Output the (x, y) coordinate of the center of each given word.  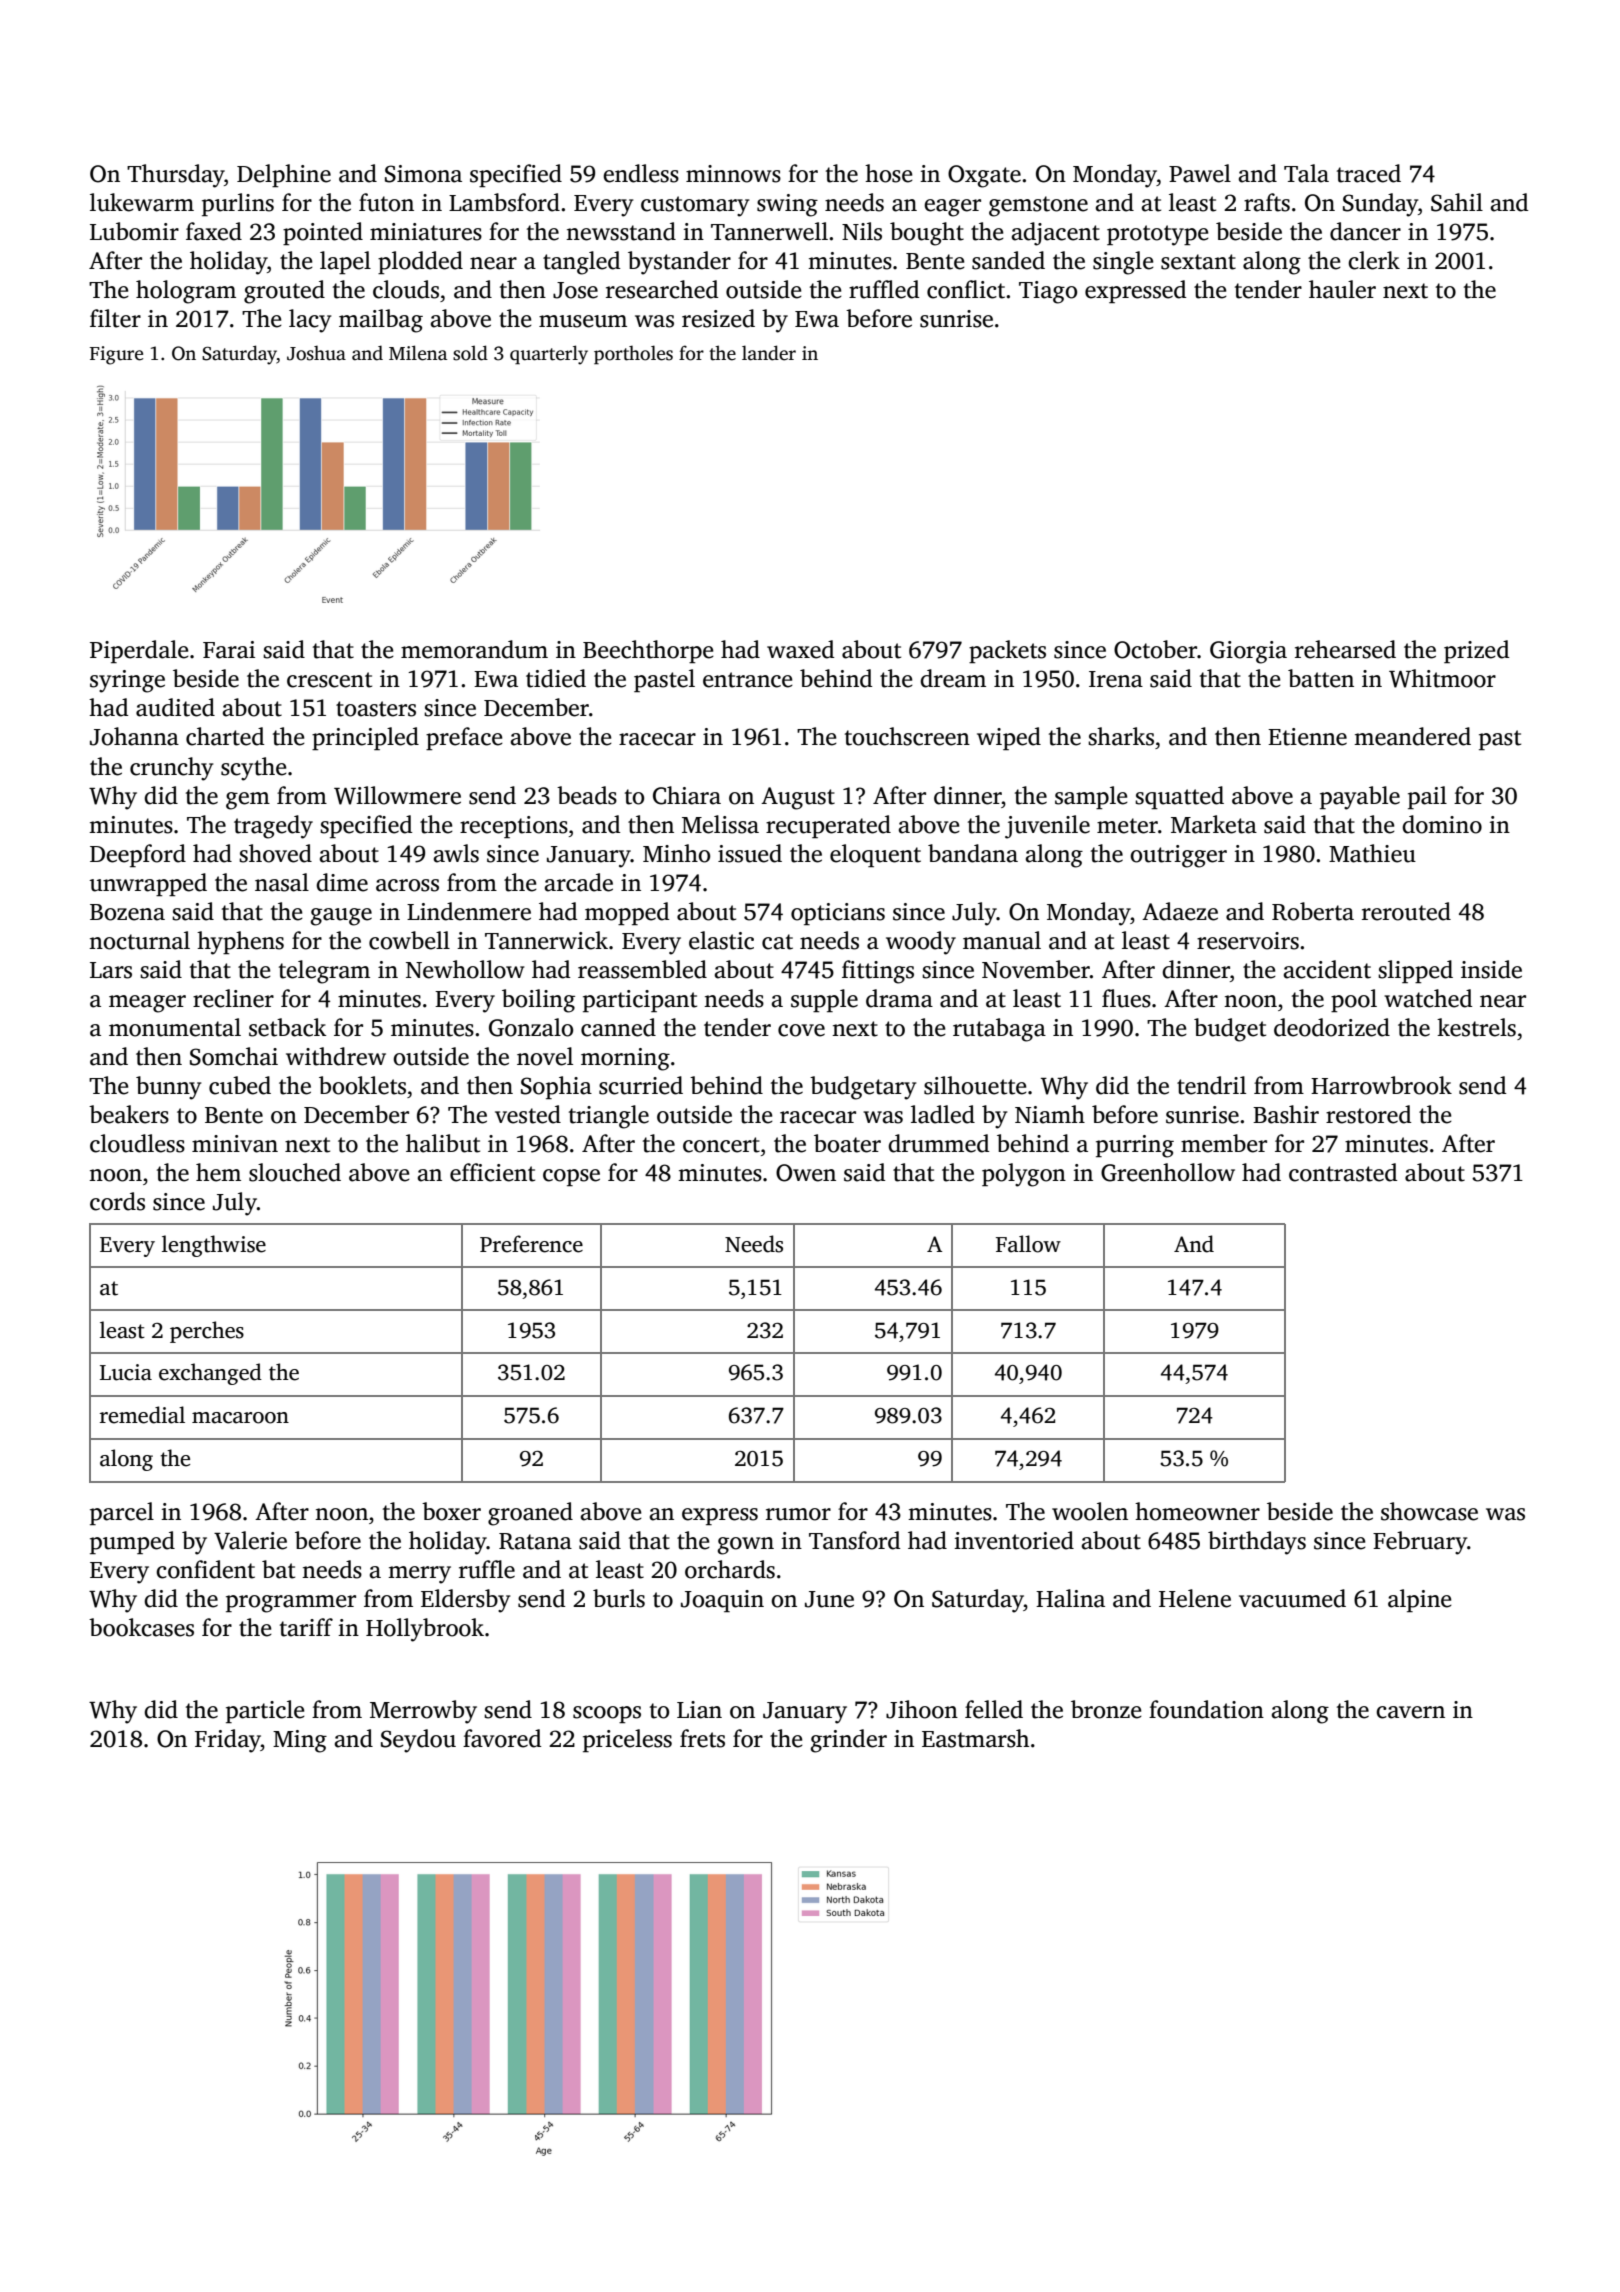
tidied (556, 678)
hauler (1342, 289)
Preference (531, 1244)
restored (1368, 1114)
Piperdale (139, 651)
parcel (122, 1513)
